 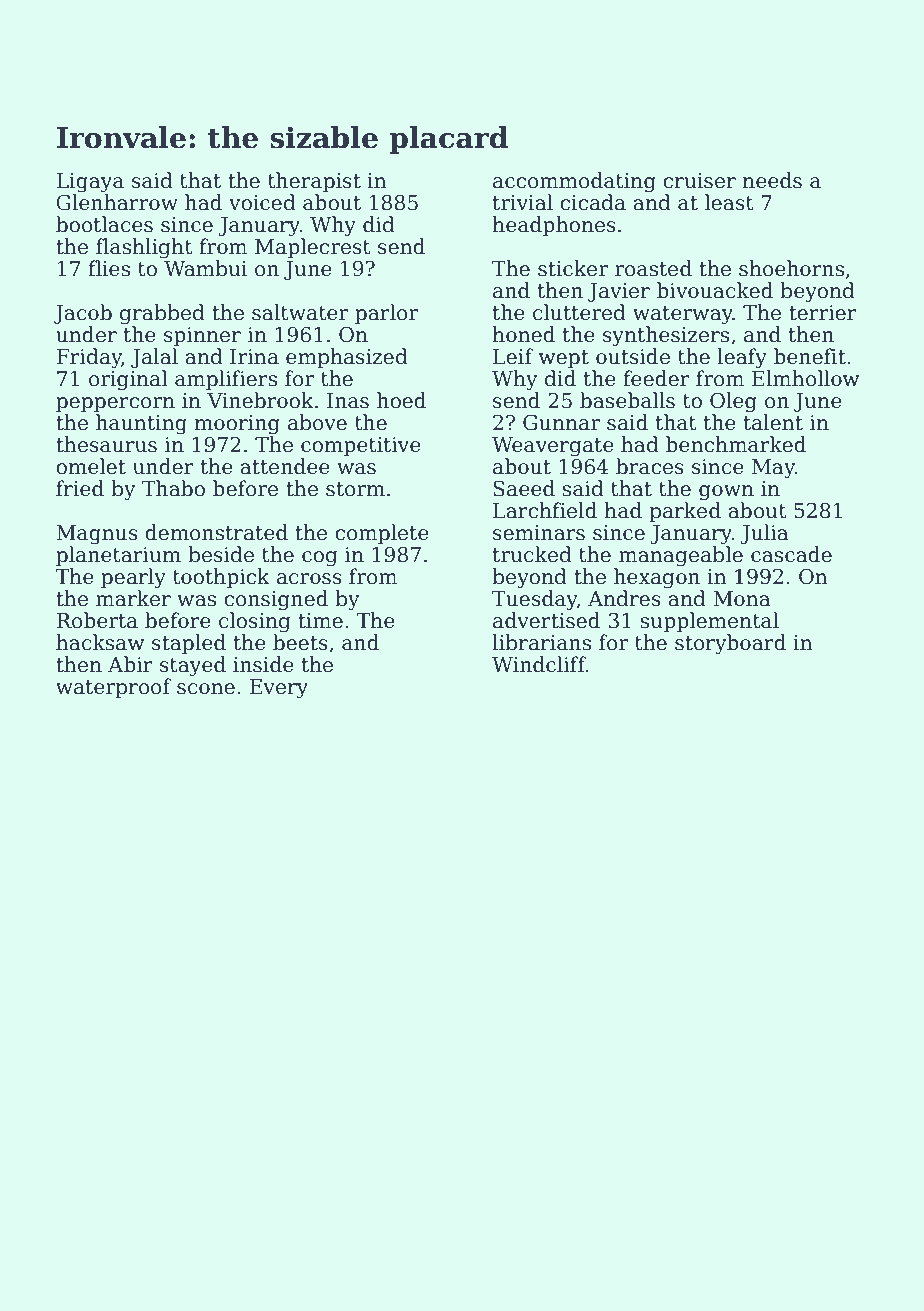 I want to click on gown, so click(x=726, y=493).
